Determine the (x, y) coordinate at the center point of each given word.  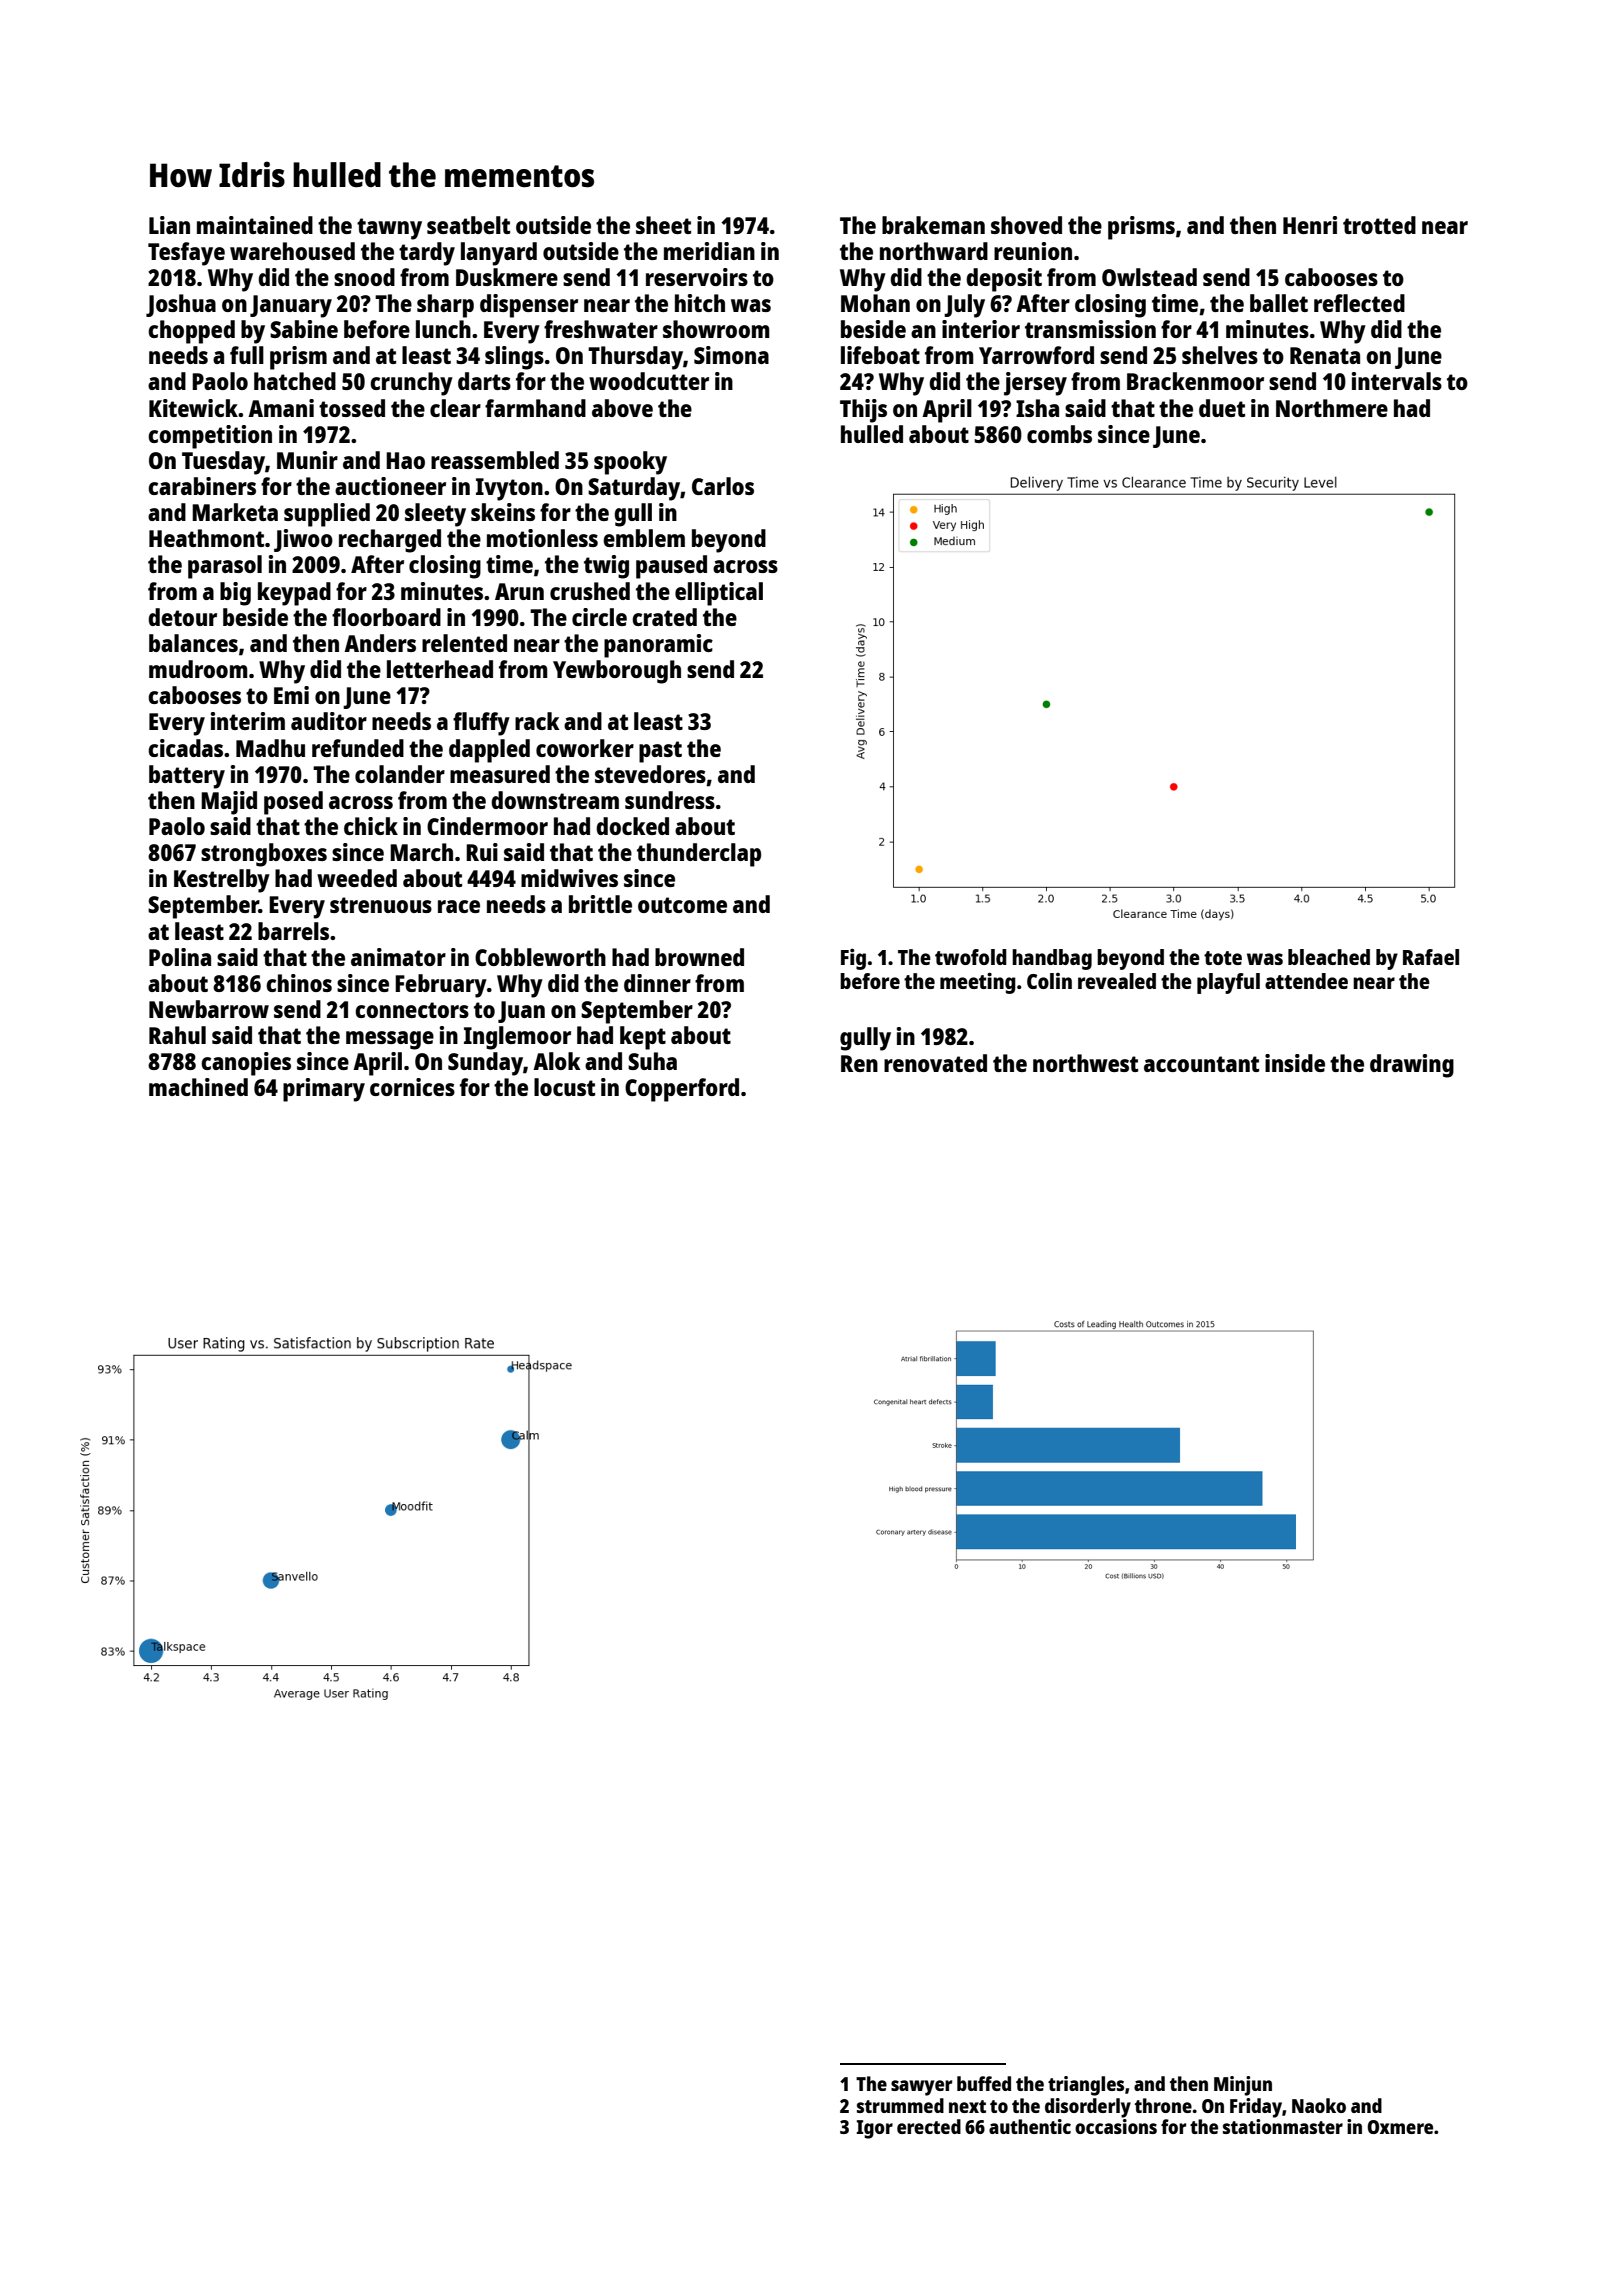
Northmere (1332, 408)
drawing (1412, 1066)
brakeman (933, 225)
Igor (875, 2129)
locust (564, 1087)
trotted (1379, 225)
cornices (412, 1087)
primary (324, 1090)
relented (464, 643)
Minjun (1243, 2086)
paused (671, 567)
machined (198, 1087)
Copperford (682, 1090)
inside (1295, 1063)
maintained (255, 225)
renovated (935, 1063)
